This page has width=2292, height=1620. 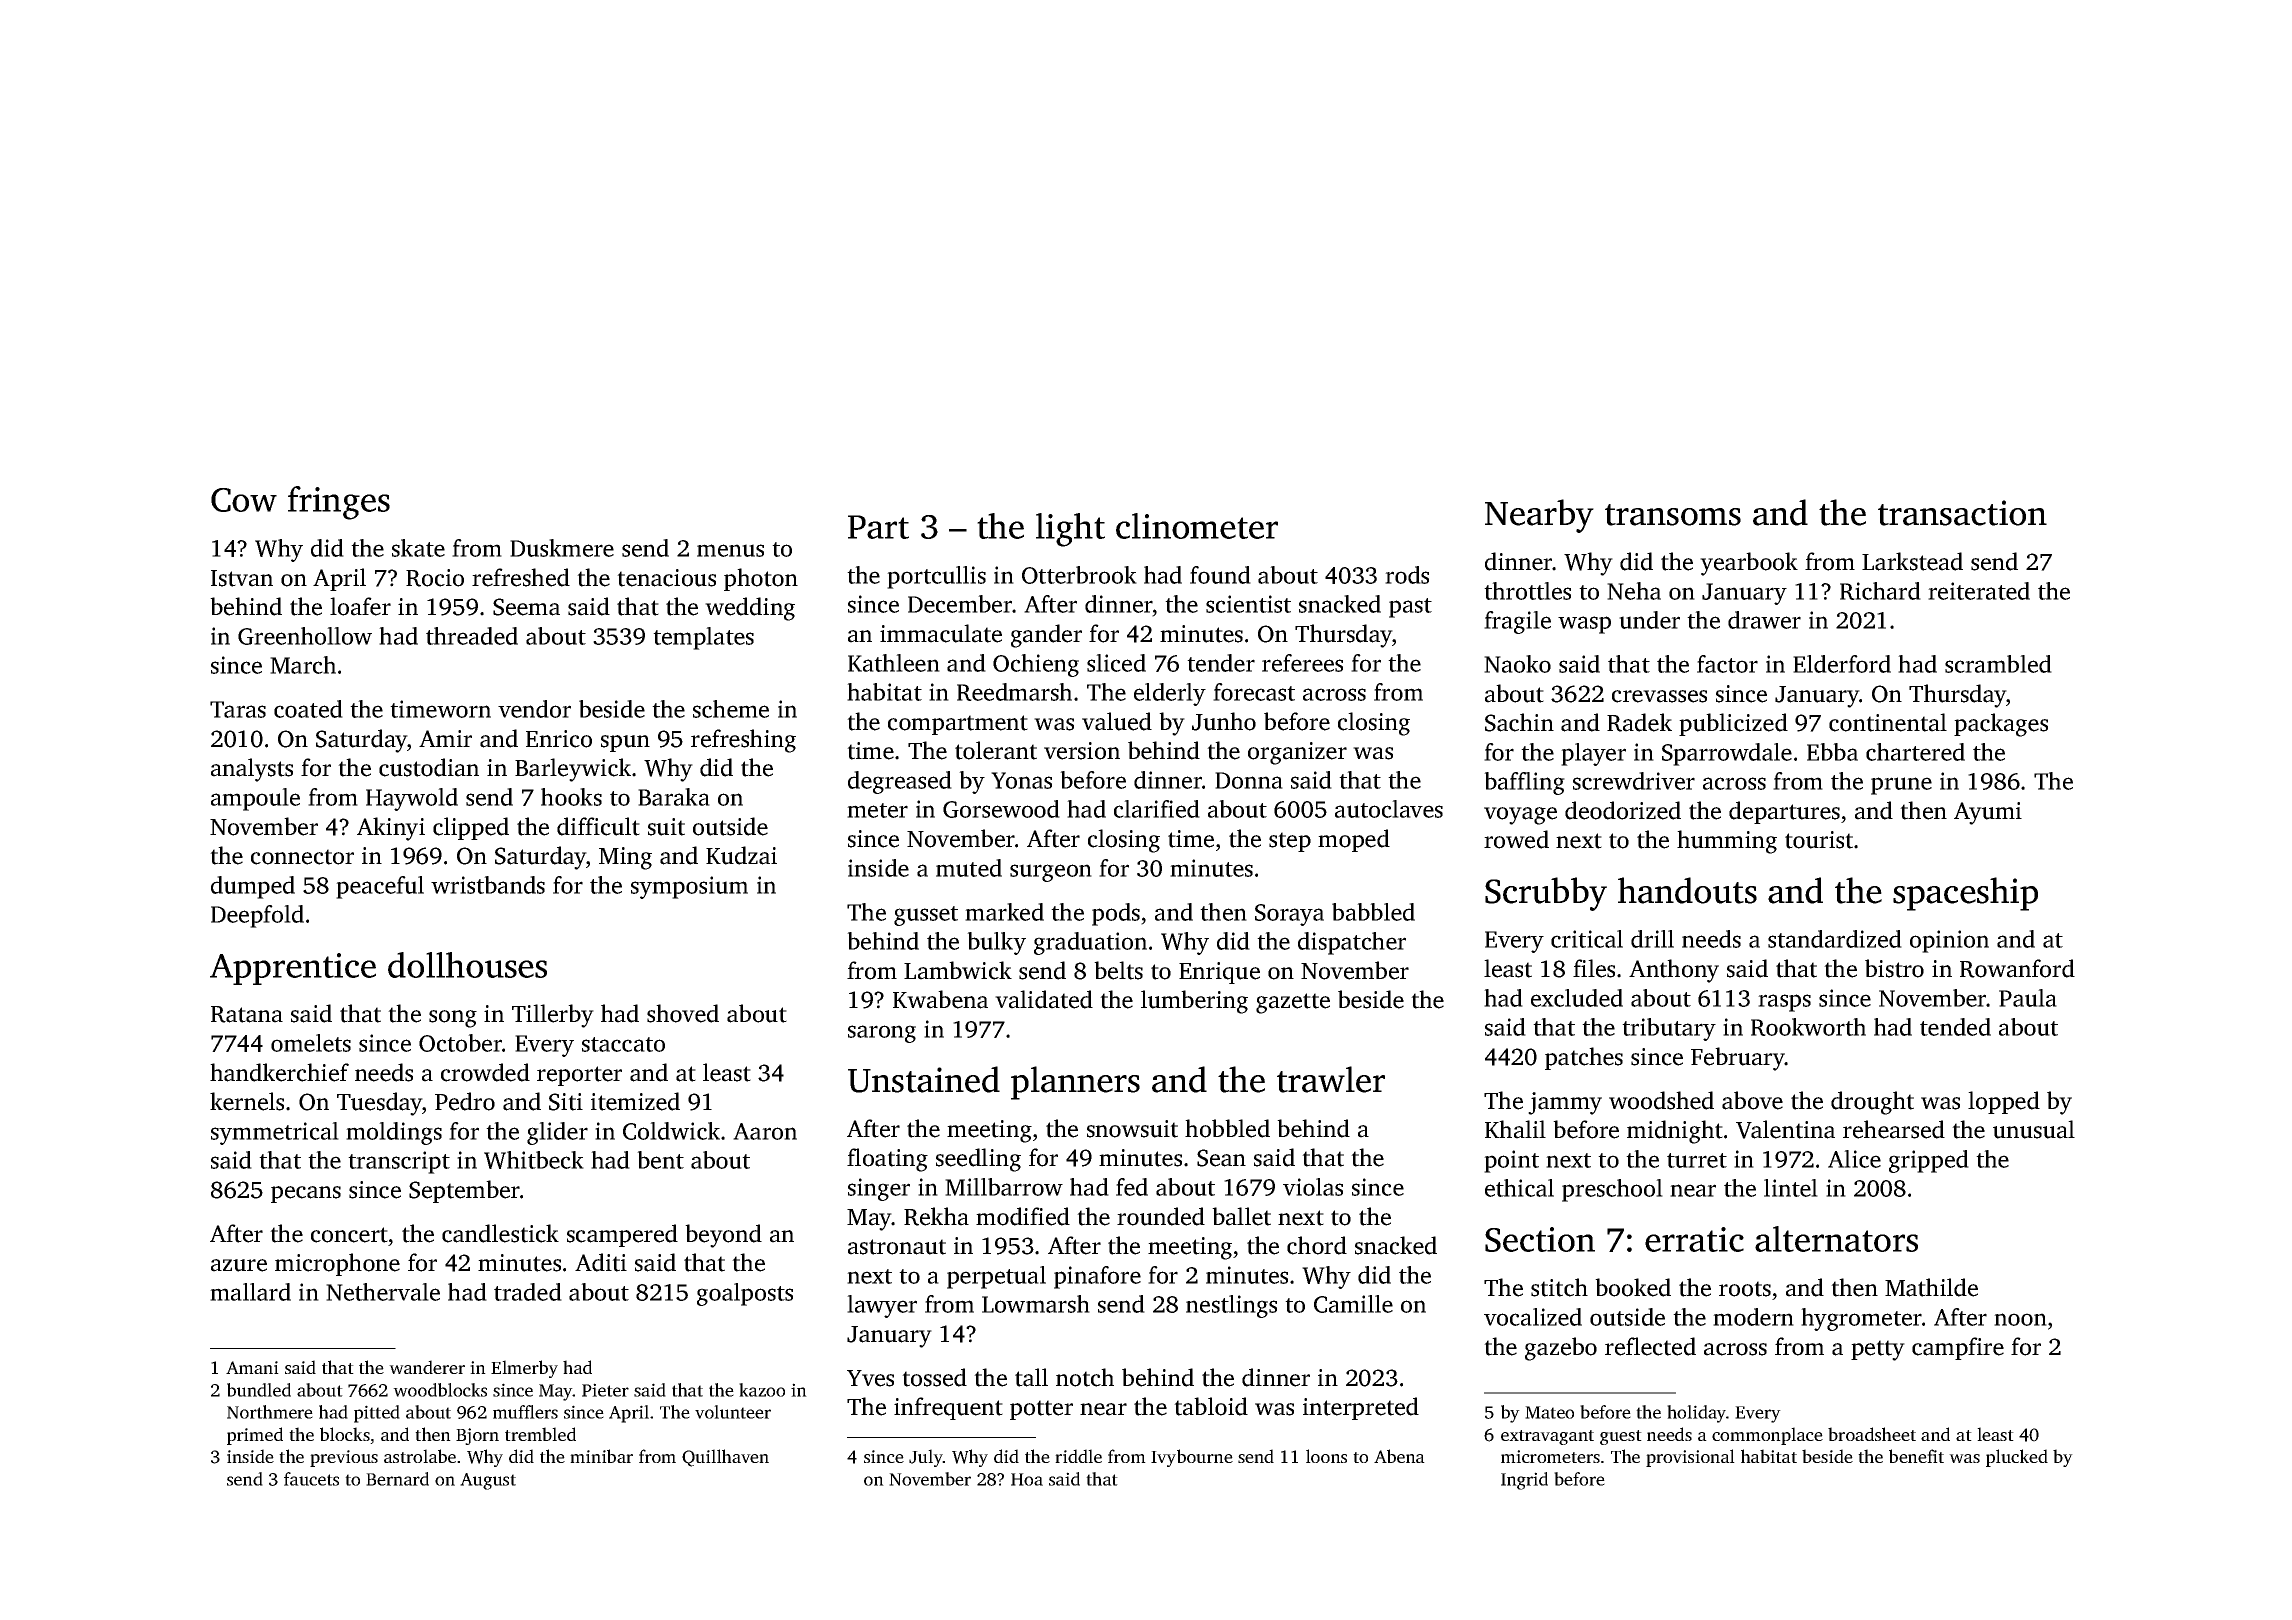 What do you see at coordinates (1687, 890) in the page?
I see `handouts` at bounding box center [1687, 890].
